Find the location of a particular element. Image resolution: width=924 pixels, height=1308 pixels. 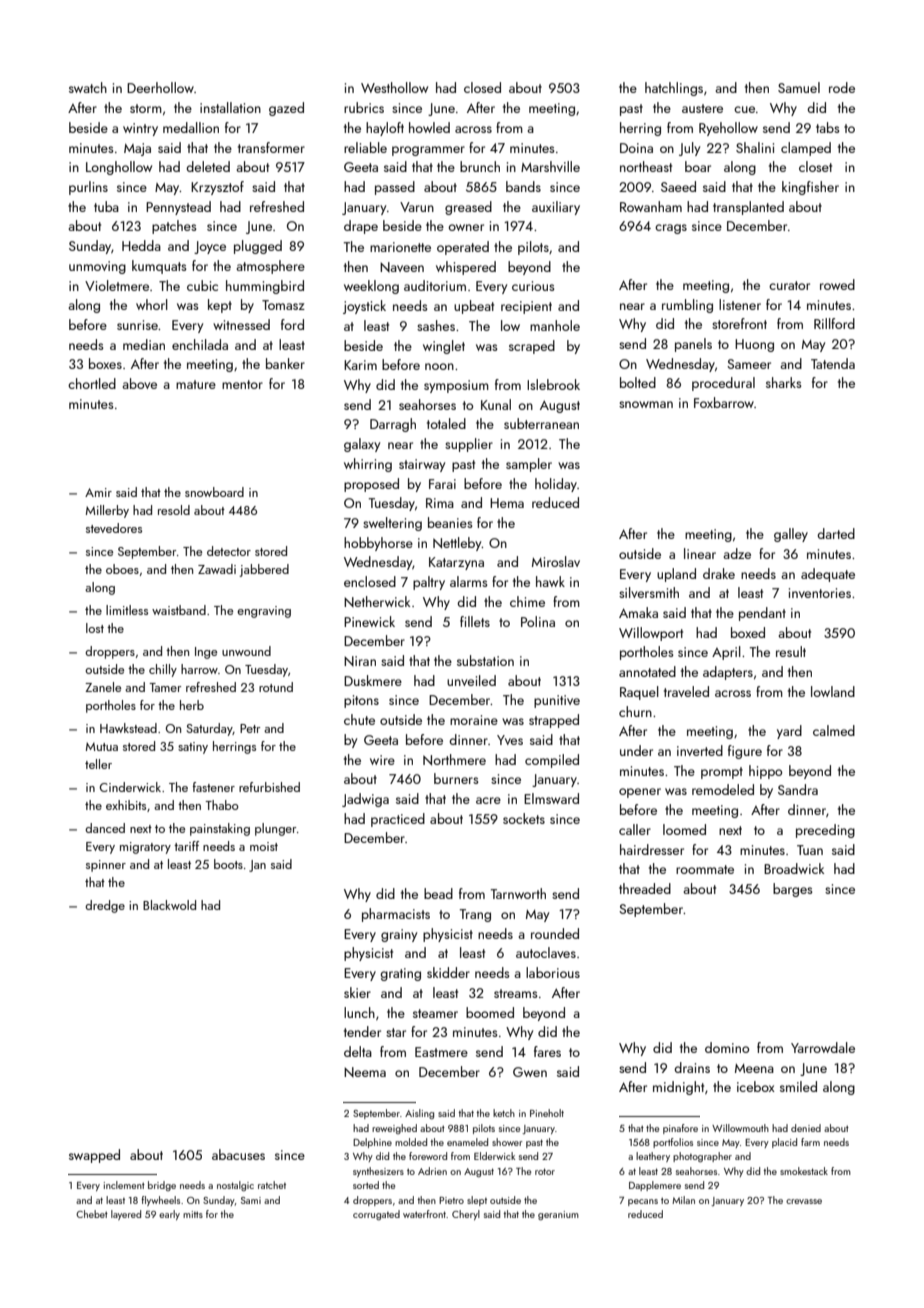

hatchlings is located at coordinates (674, 89).
